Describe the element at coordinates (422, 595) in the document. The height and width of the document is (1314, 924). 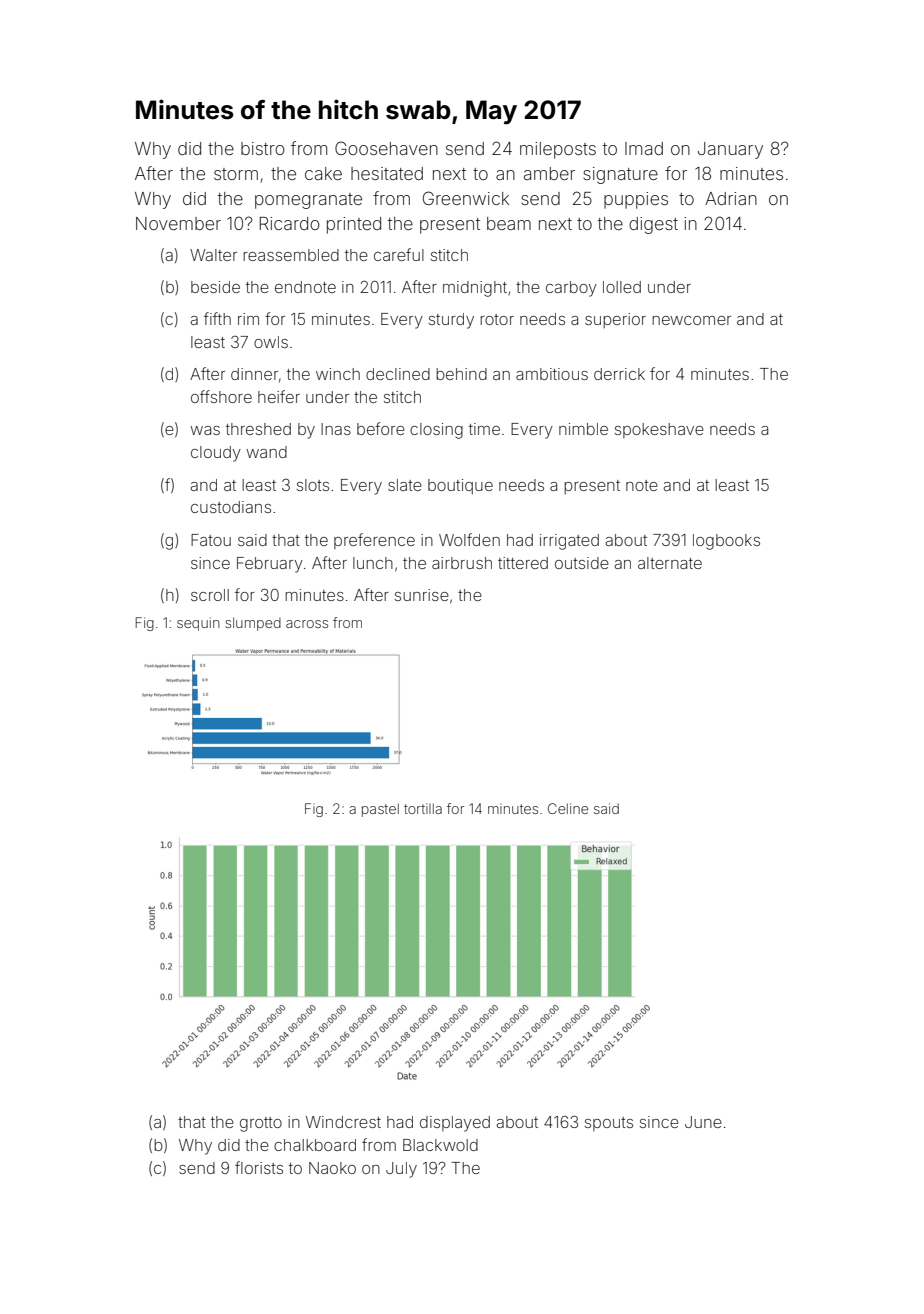
I see `sunrise` at that location.
